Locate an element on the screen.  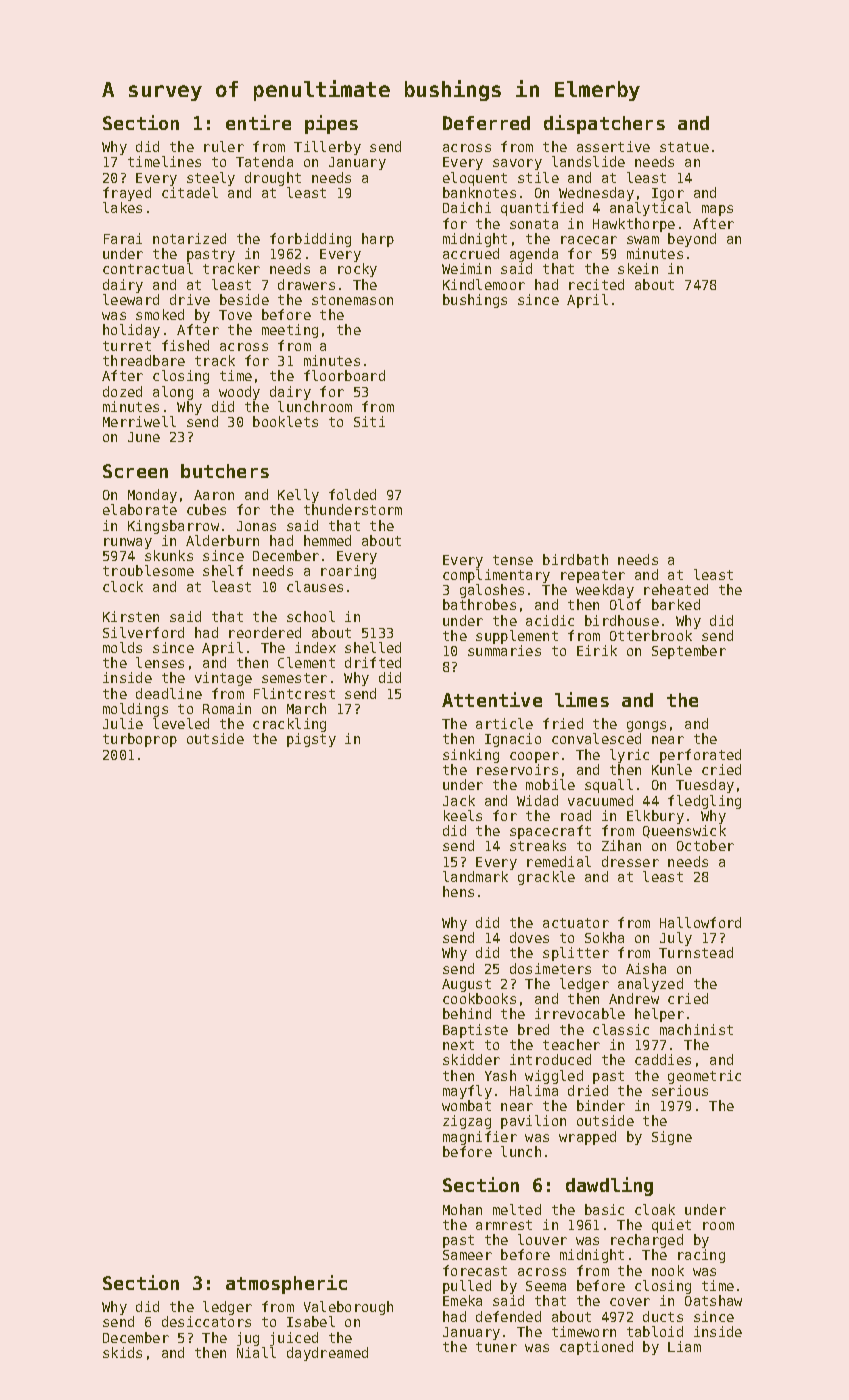
hens is located at coordinates (458, 891).
